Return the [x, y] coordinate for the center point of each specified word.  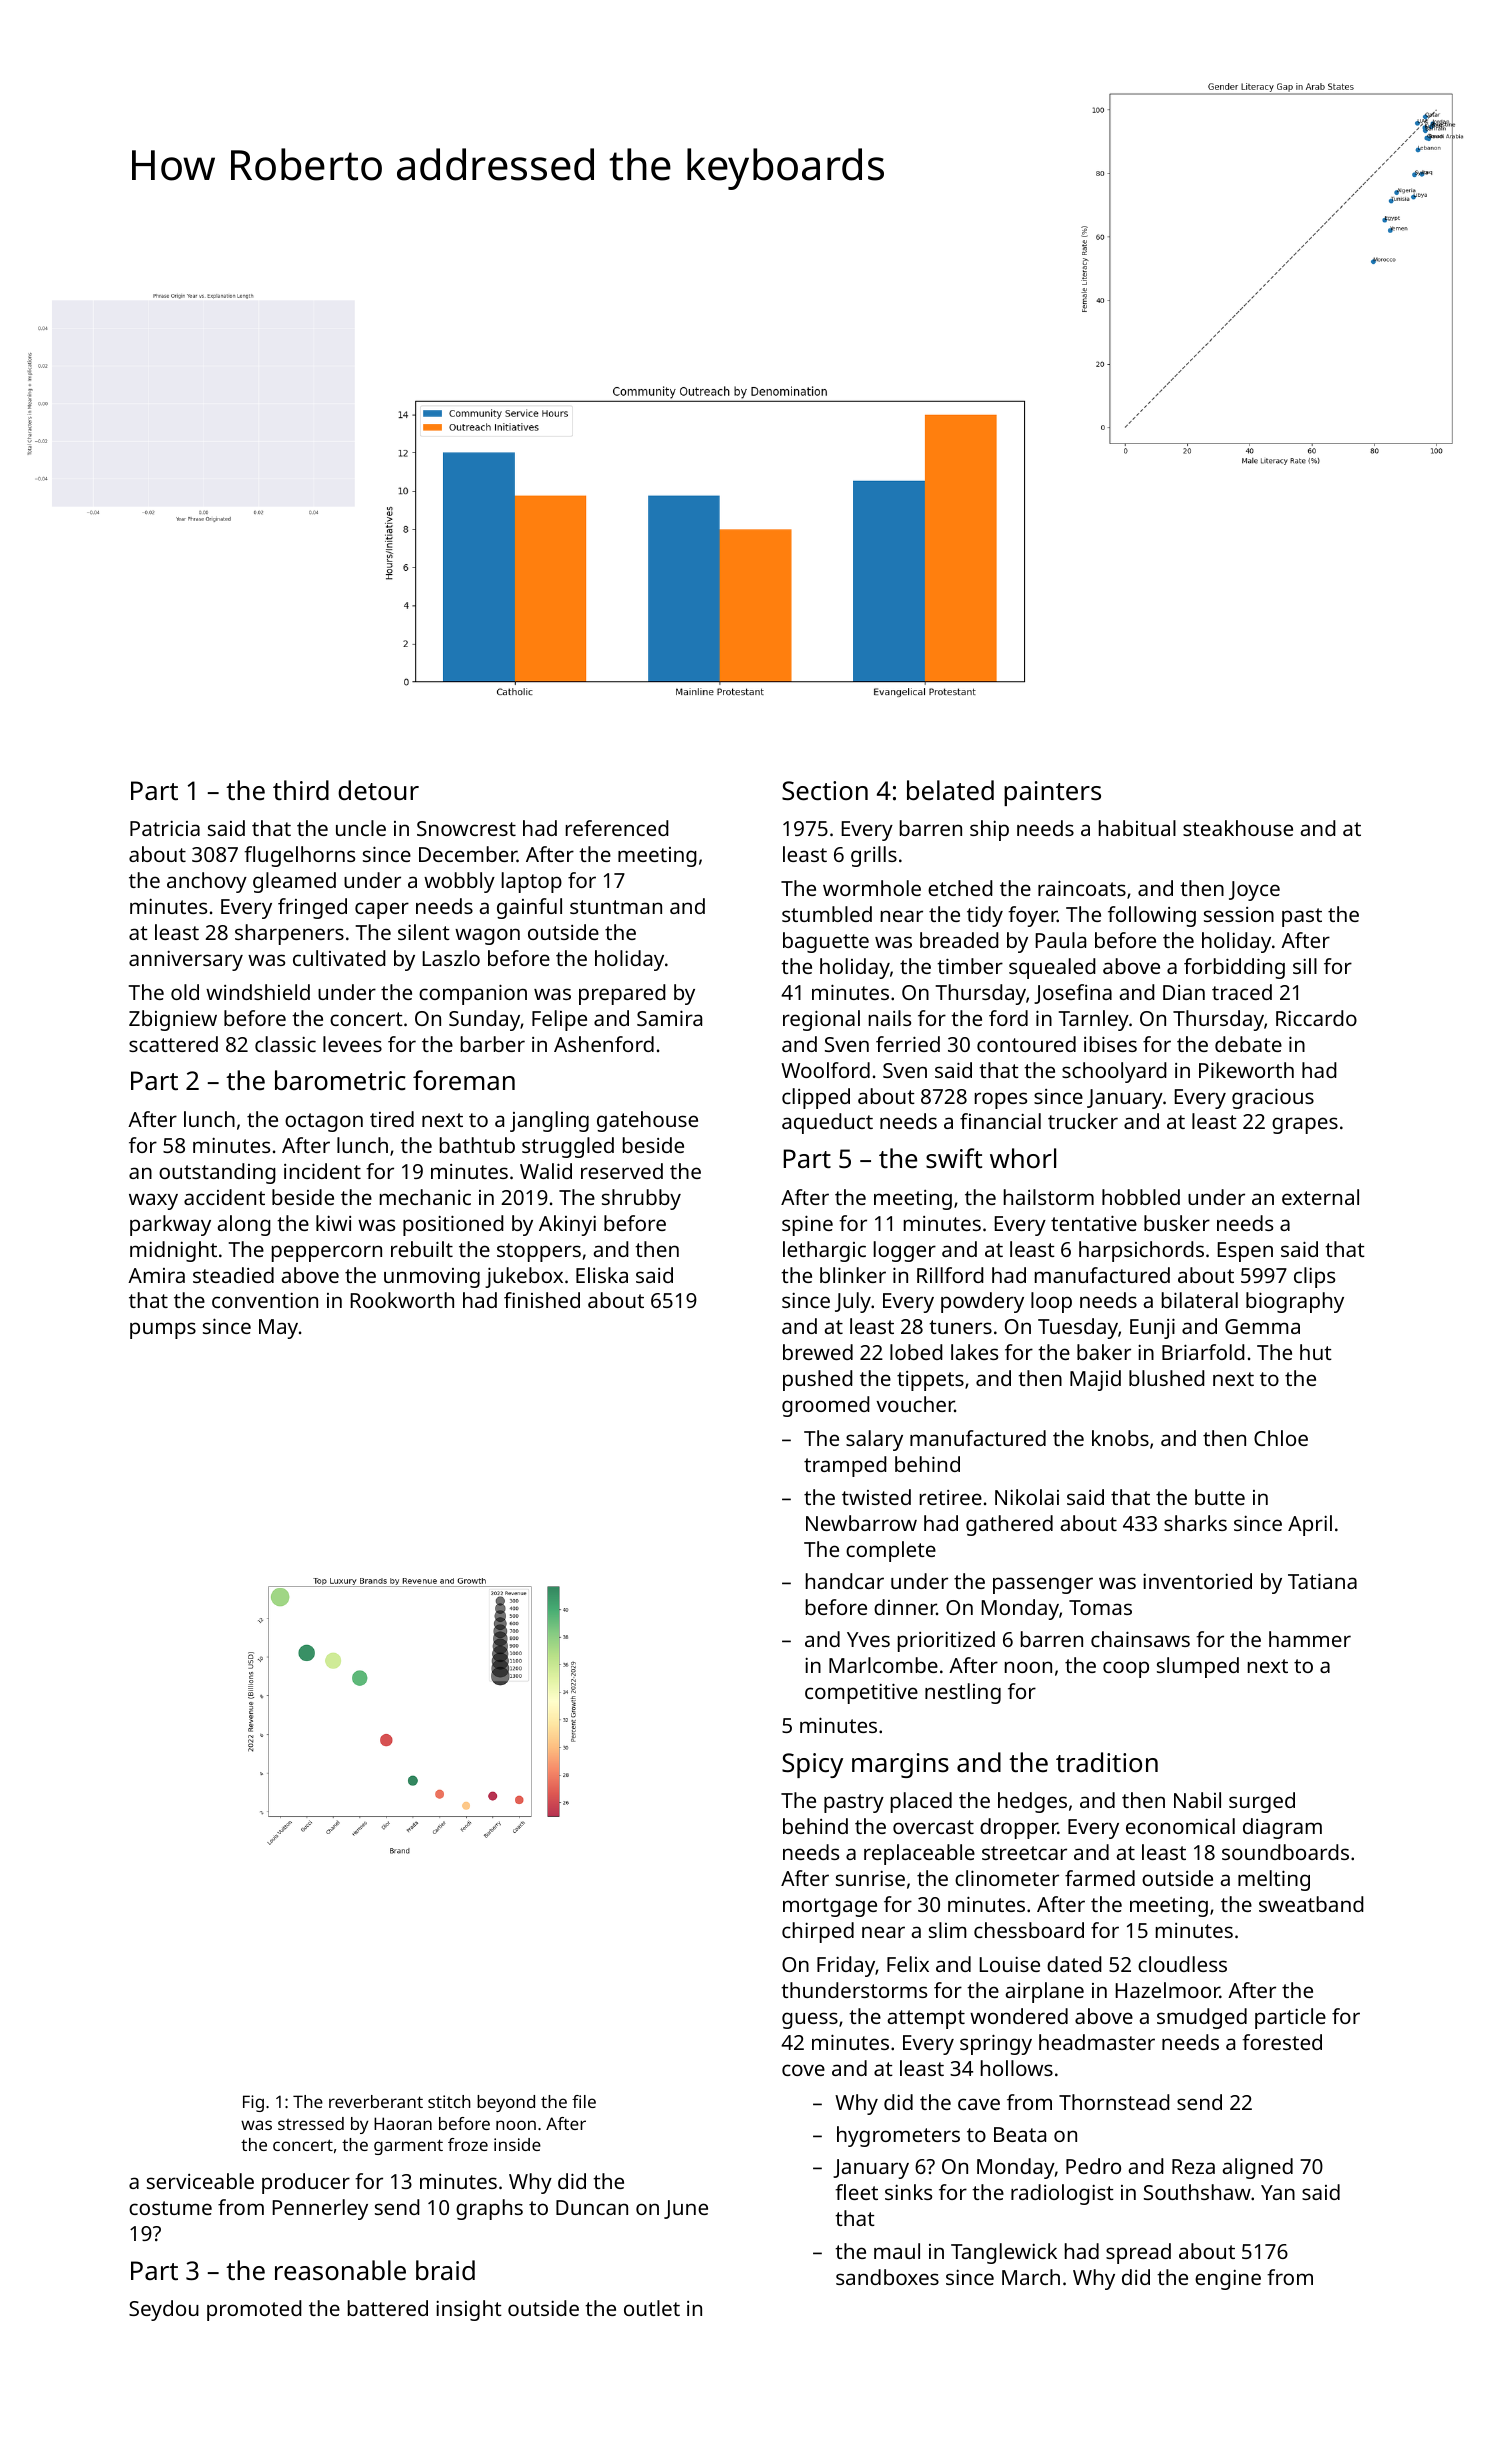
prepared [622, 994]
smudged [1202, 2018]
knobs [1120, 1438]
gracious [1273, 1098]
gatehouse [647, 1121]
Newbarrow [861, 1523]
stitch [449, 2101]
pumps [163, 1330]
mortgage [830, 1907]
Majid [1095, 1380]
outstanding [217, 1173]
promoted [254, 2310]
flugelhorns [299, 856]
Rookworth [402, 1300]
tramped [845, 1466]
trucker [1083, 1121]
